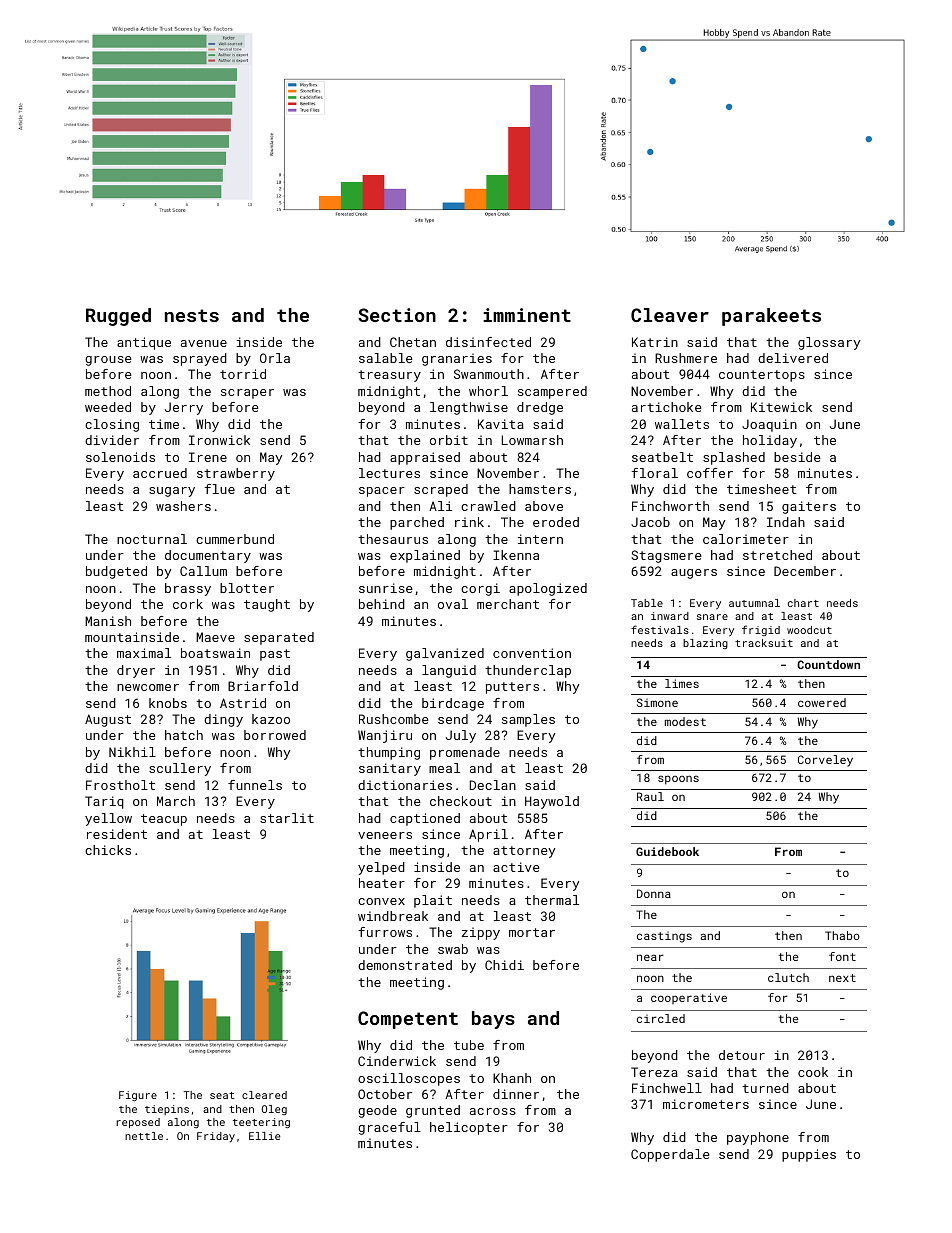 The width and height of the screenshot is (952, 1233). Describe the element at coordinates (235, 539) in the screenshot. I see `cummerbund` at that location.
